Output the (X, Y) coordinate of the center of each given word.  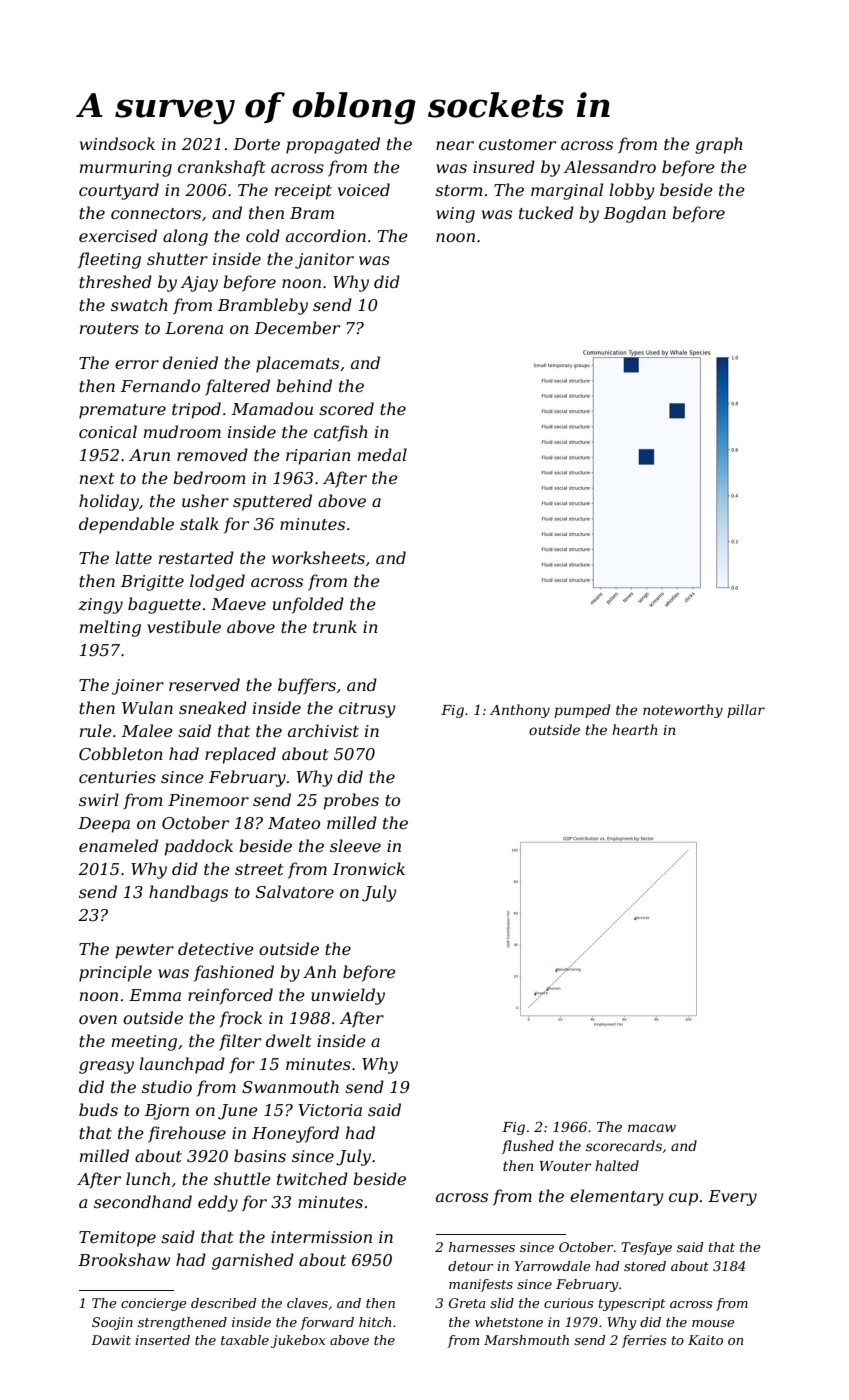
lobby (632, 191)
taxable (245, 1340)
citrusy (367, 710)
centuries (117, 777)
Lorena (194, 328)
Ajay (199, 284)
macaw (652, 1128)
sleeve (355, 845)
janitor (324, 261)
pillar (746, 711)
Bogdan (635, 214)
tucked (546, 212)
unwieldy (348, 996)
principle (115, 973)
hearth (634, 729)
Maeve (238, 604)
